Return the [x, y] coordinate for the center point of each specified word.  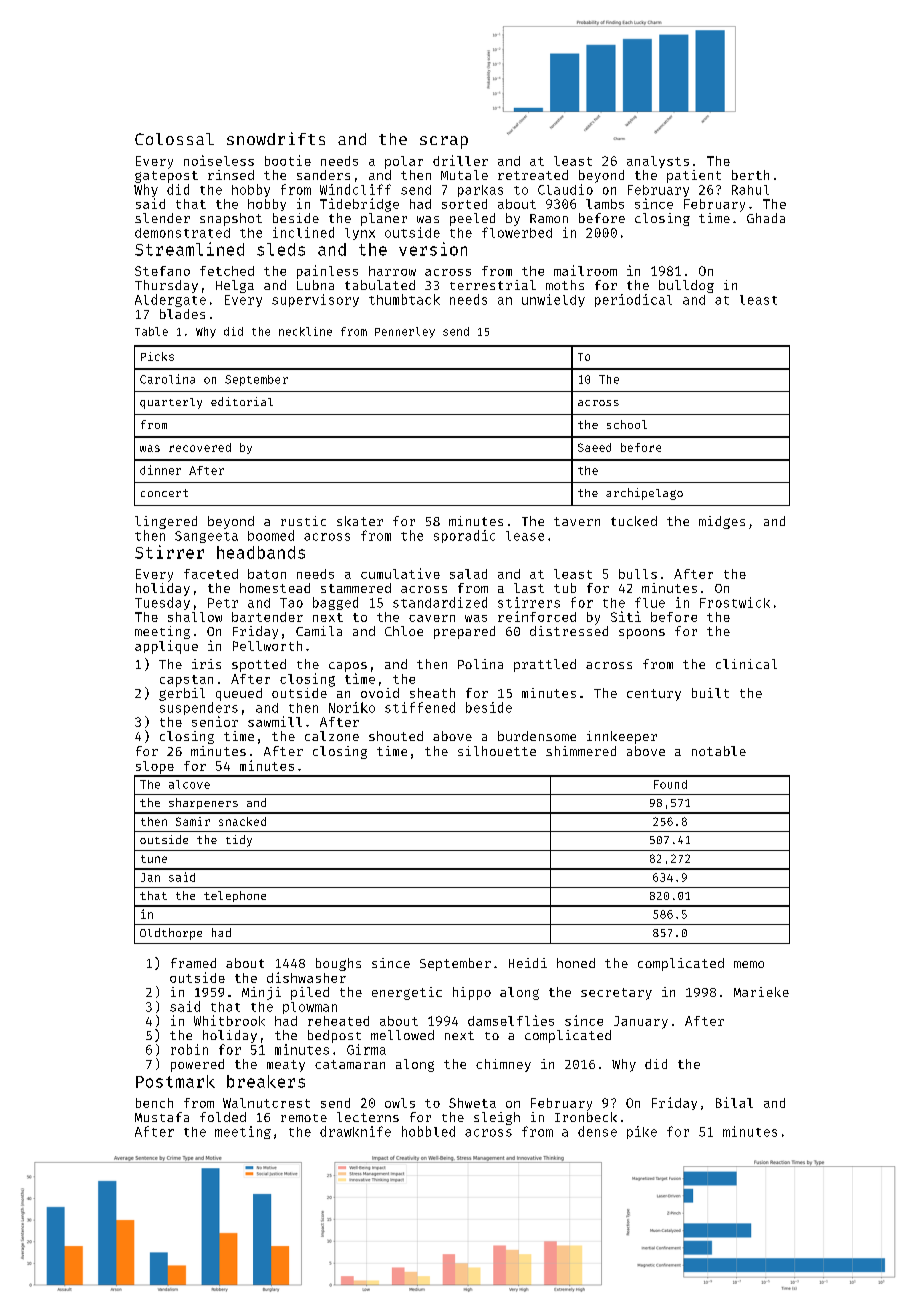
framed [193, 963]
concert [164, 493]
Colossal [174, 139]
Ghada [766, 218]
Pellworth [267, 646]
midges [722, 522]
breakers [266, 1081]
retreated [533, 175]
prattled [545, 665]
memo [749, 964]
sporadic [464, 536]
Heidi [528, 963]
